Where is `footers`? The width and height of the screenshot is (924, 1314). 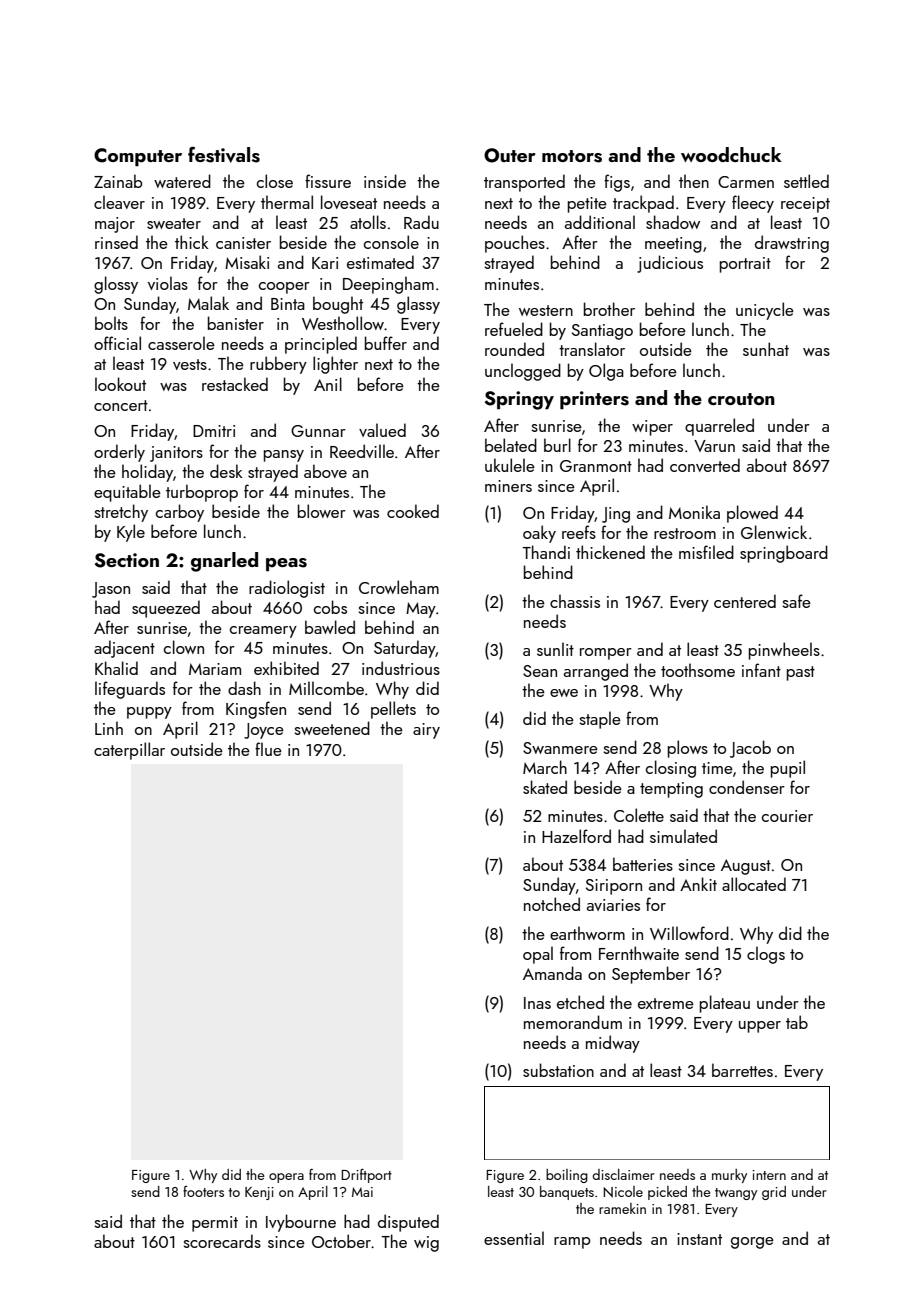 footers is located at coordinates (203, 1191).
